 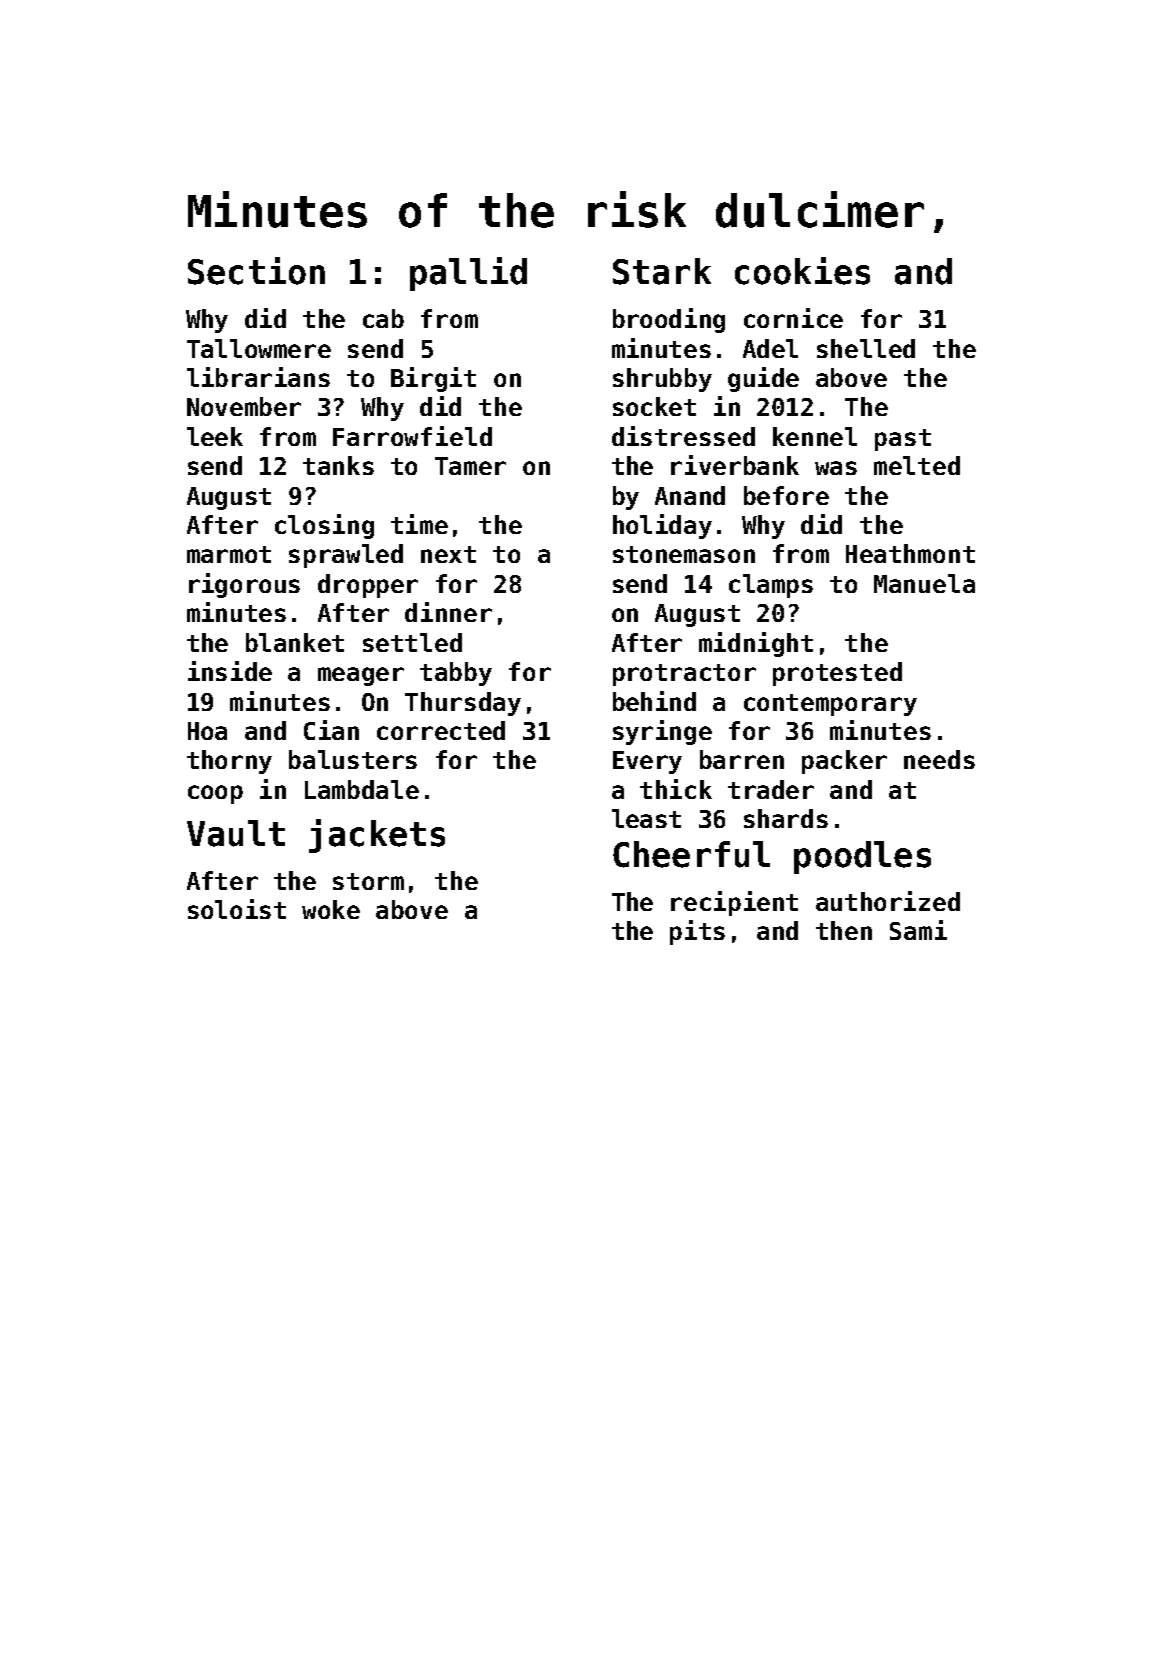 I want to click on shrubby, so click(x=662, y=380).
